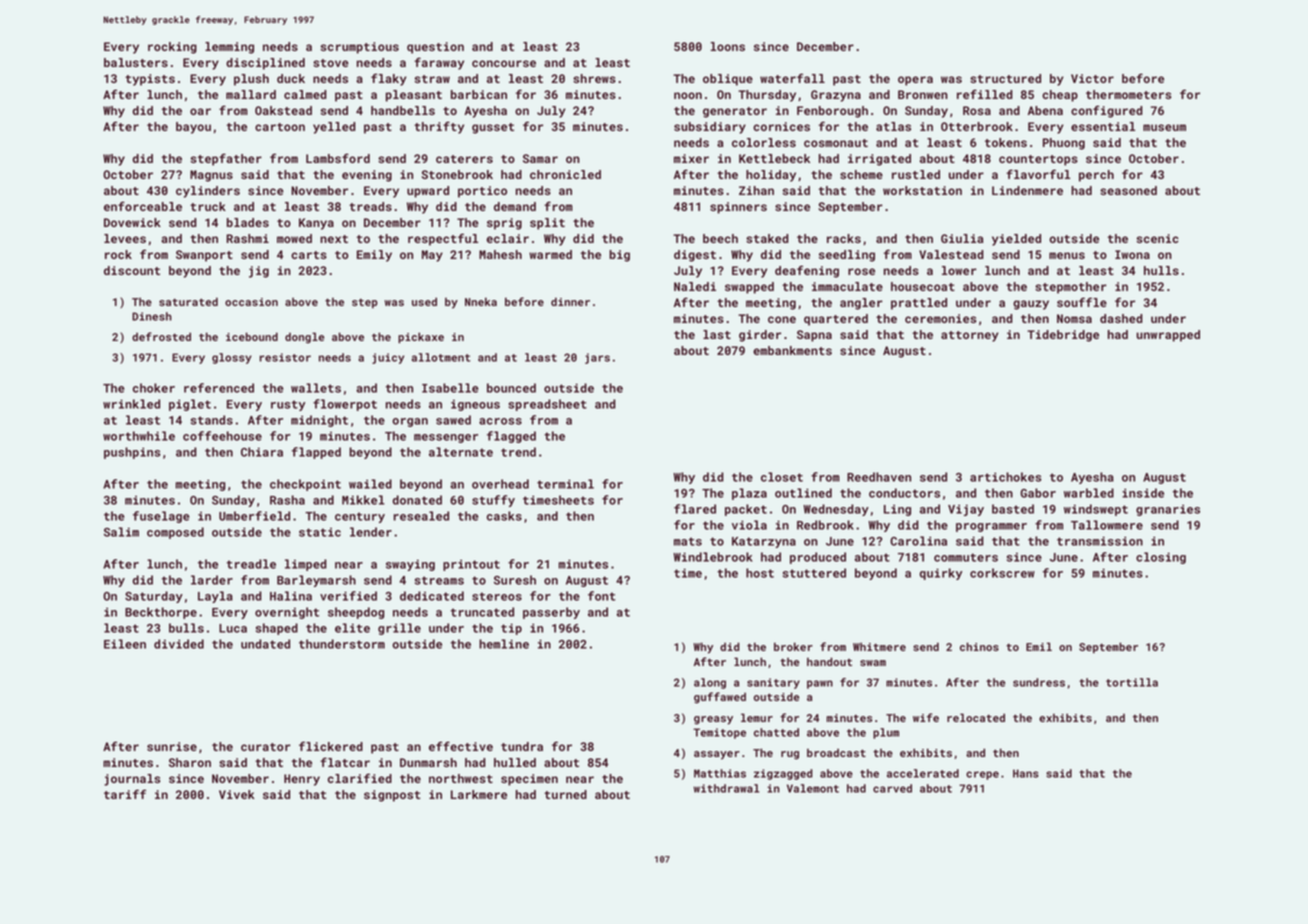 This page has height=924, width=1308. What do you see at coordinates (565, 794) in the page?
I see `turned` at bounding box center [565, 794].
